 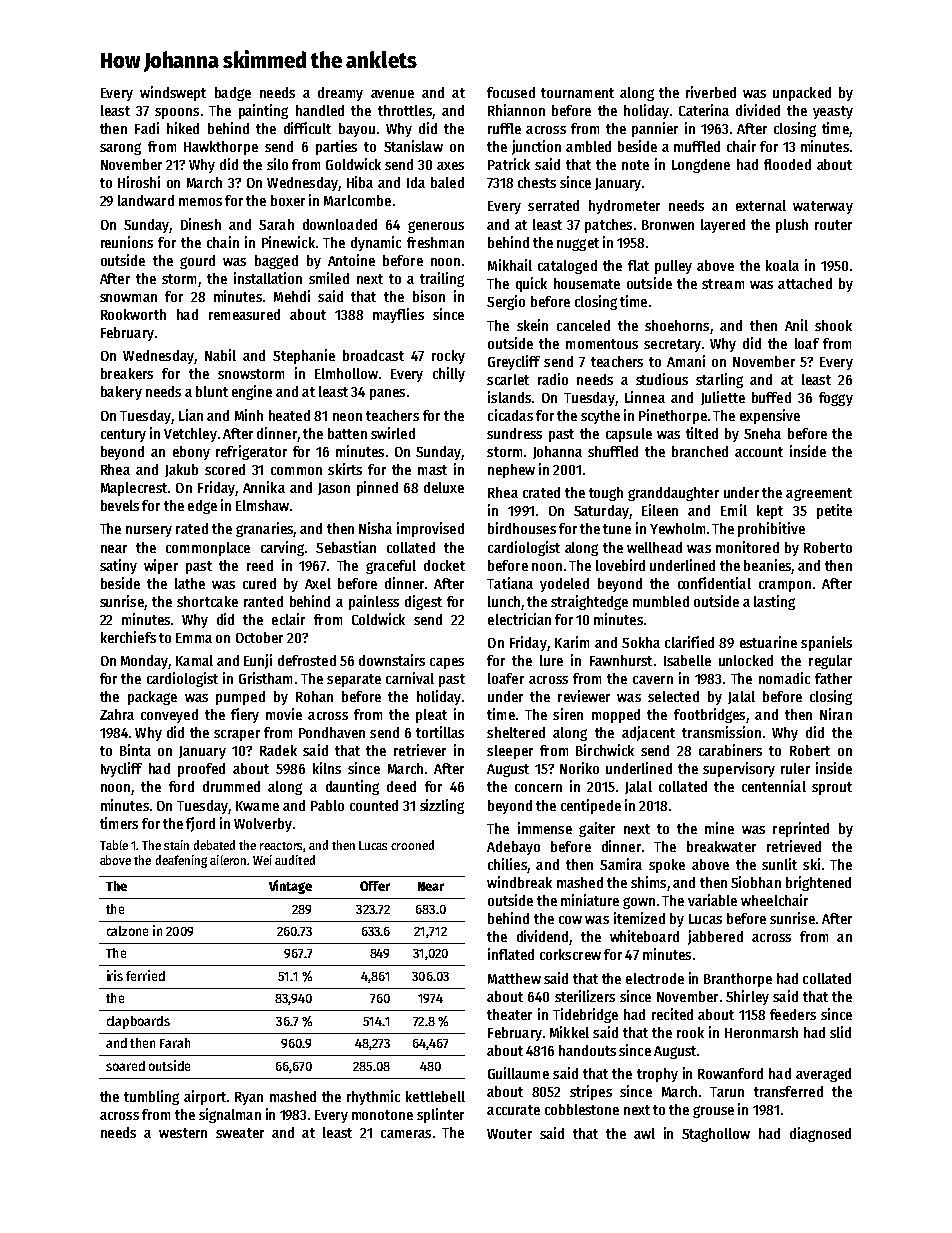 I want to click on riverbed, so click(x=711, y=92).
